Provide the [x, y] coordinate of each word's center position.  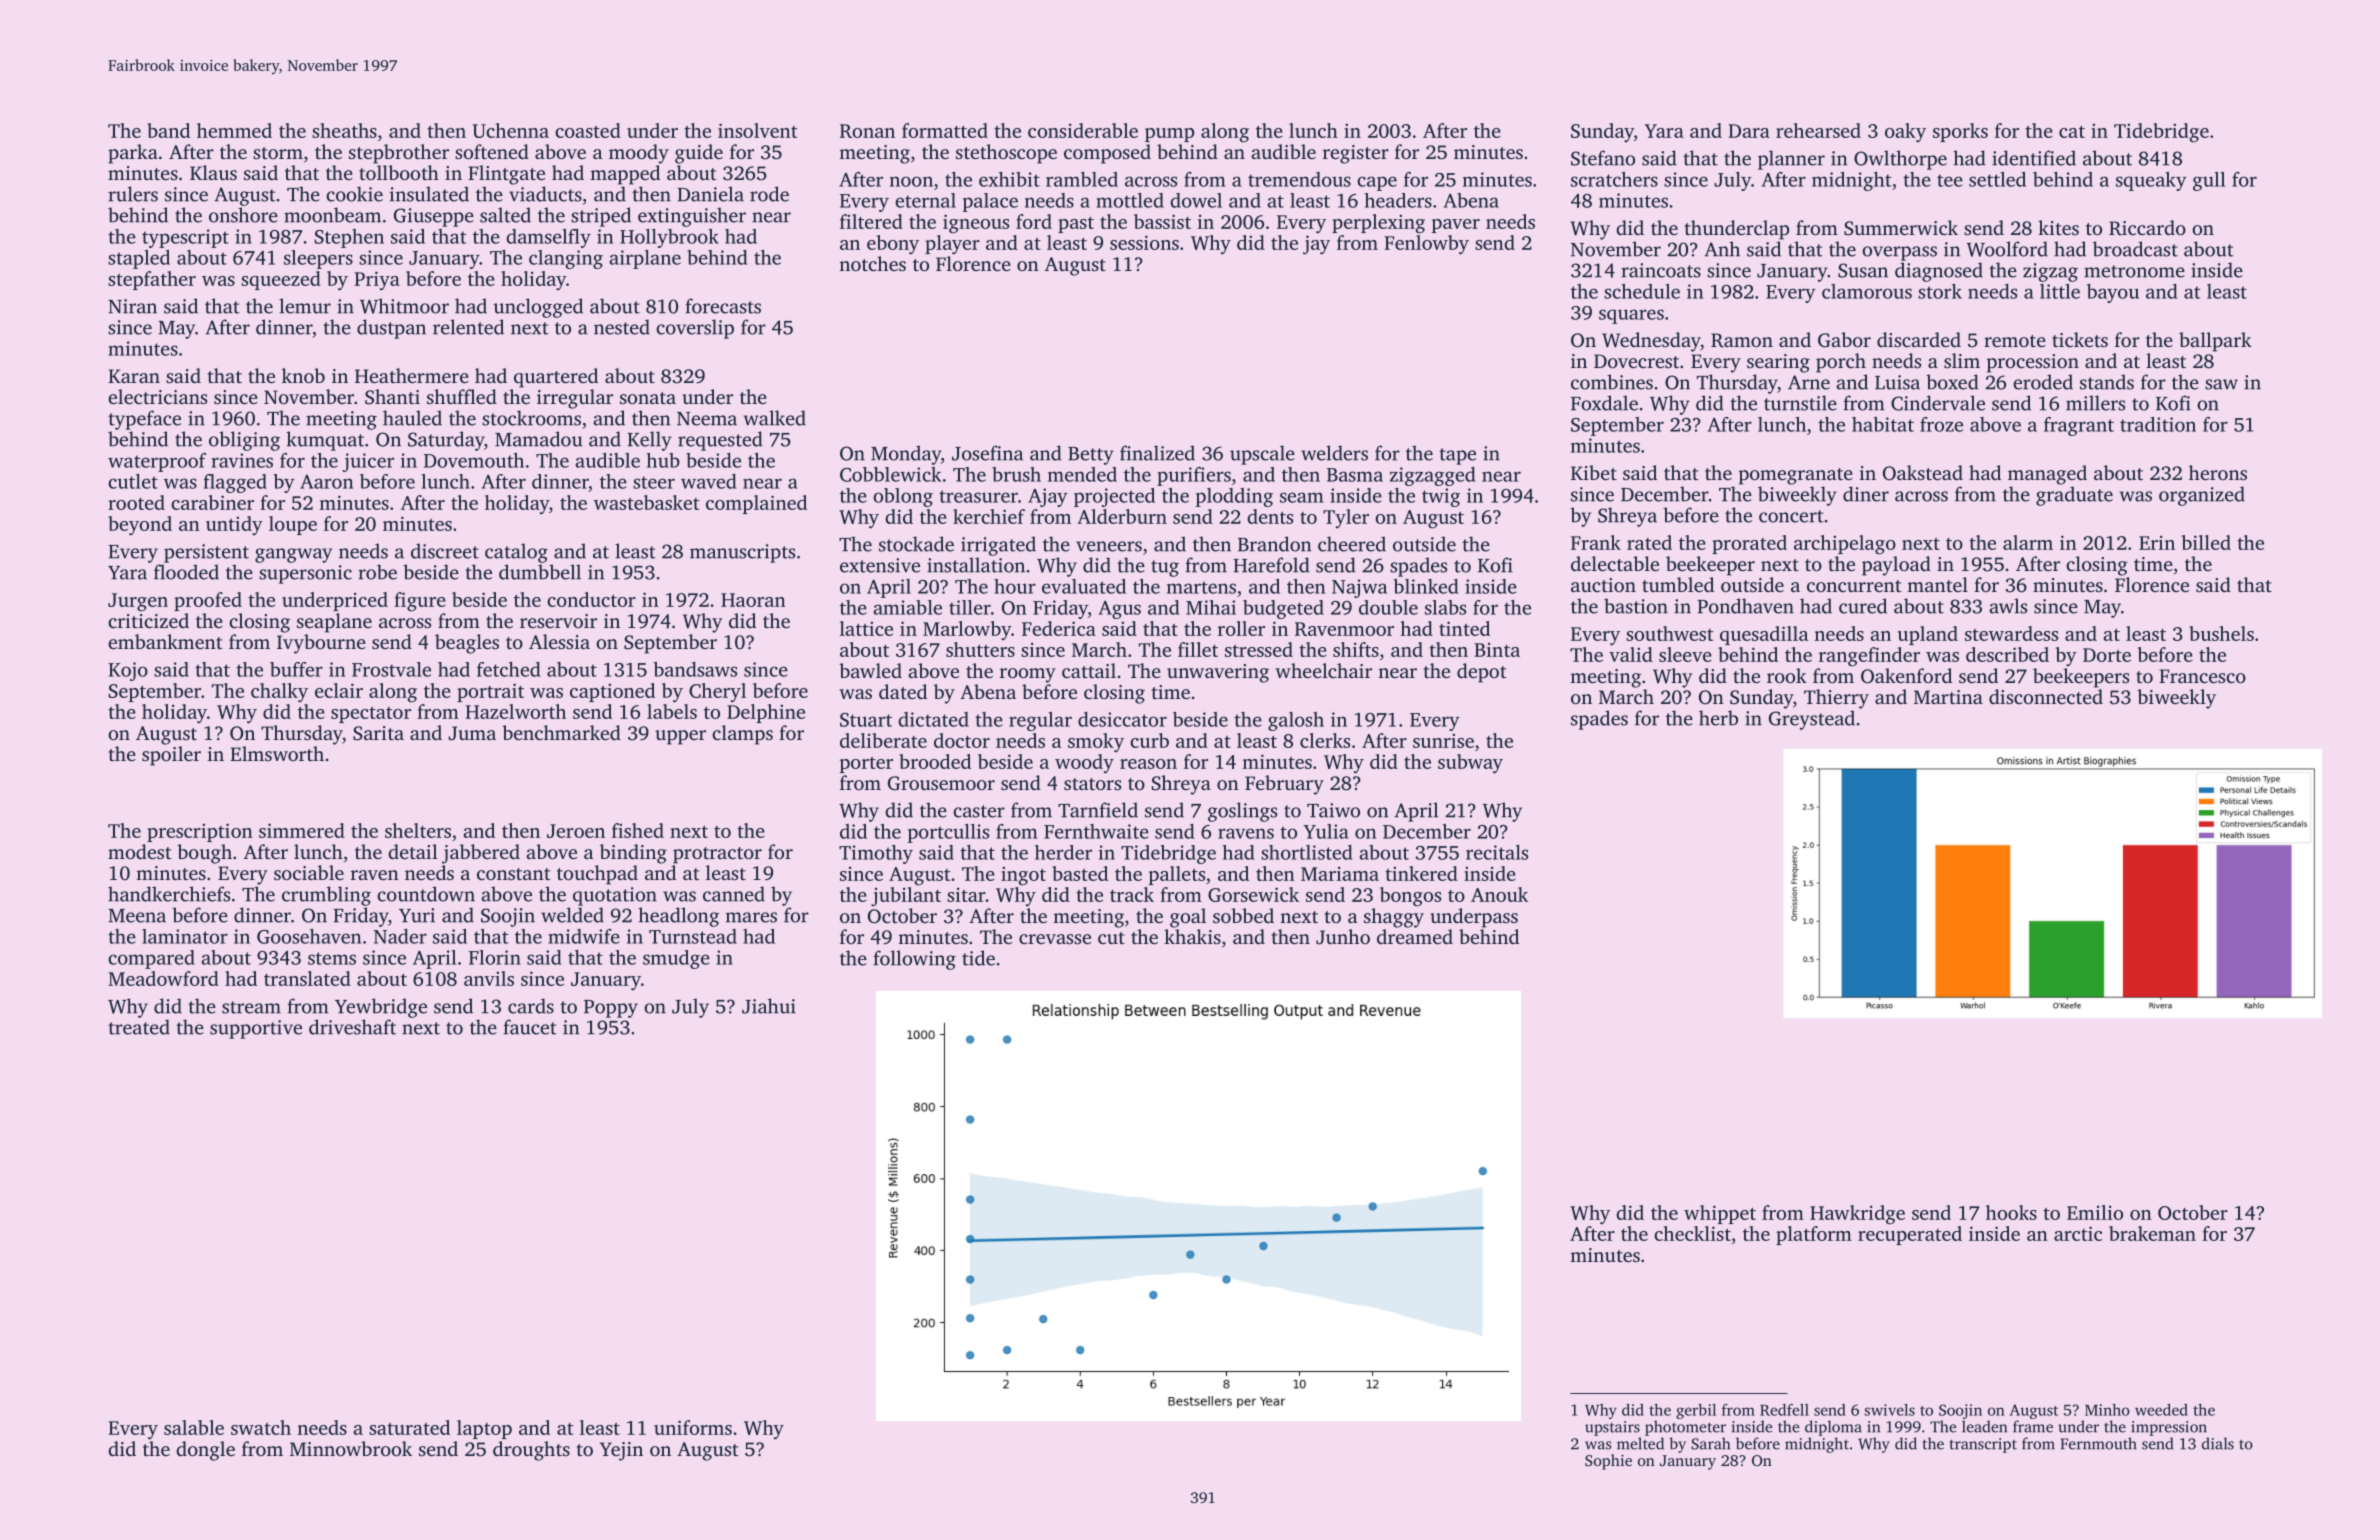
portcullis [948, 833]
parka [133, 154]
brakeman [2152, 1233]
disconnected [2046, 696]
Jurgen [138, 602]
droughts [531, 1451]
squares [1631, 316]
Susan [1863, 270]
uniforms [693, 1427]
